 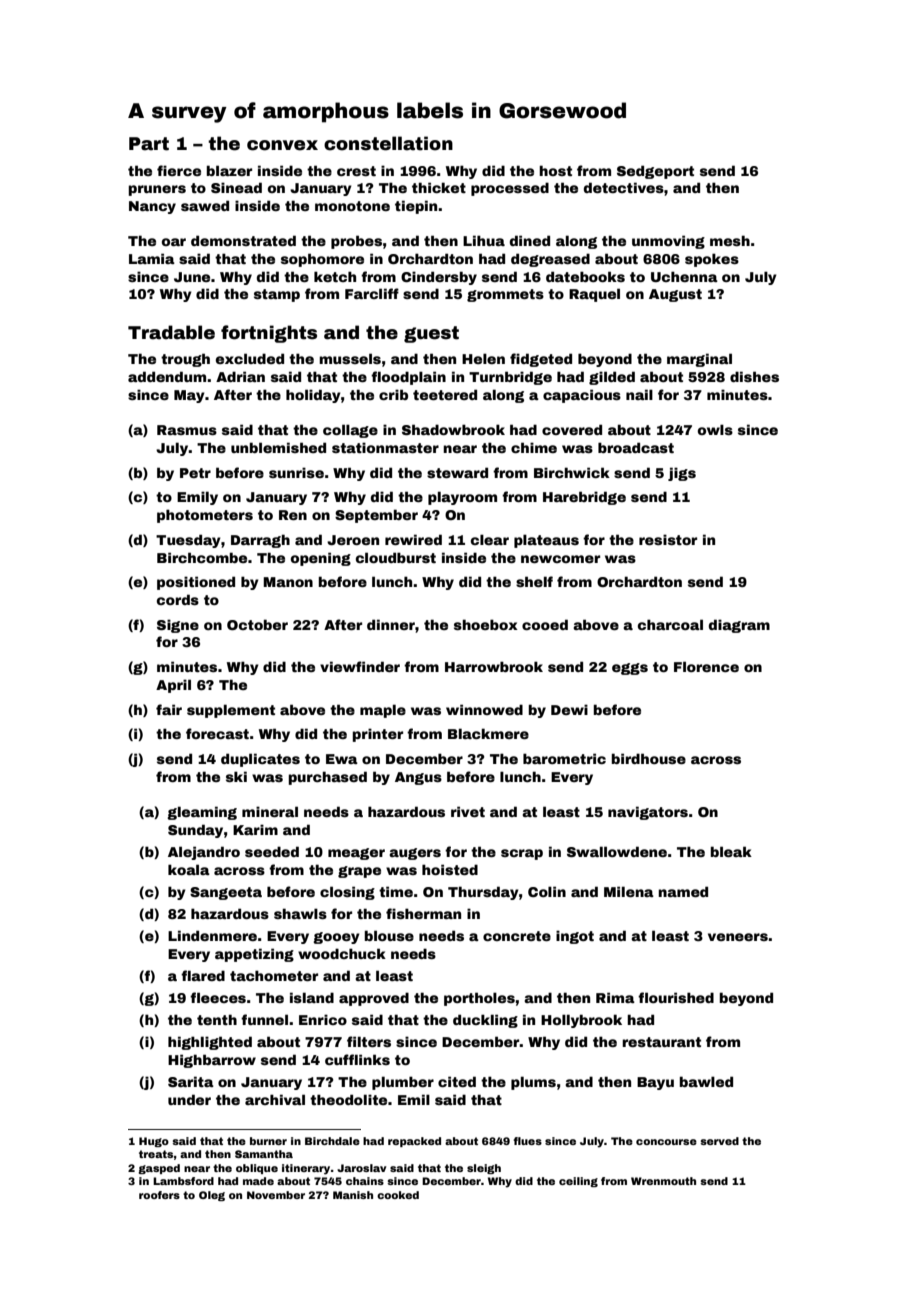 What do you see at coordinates (581, 1021) in the screenshot?
I see `Hollybrook` at bounding box center [581, 1021].
